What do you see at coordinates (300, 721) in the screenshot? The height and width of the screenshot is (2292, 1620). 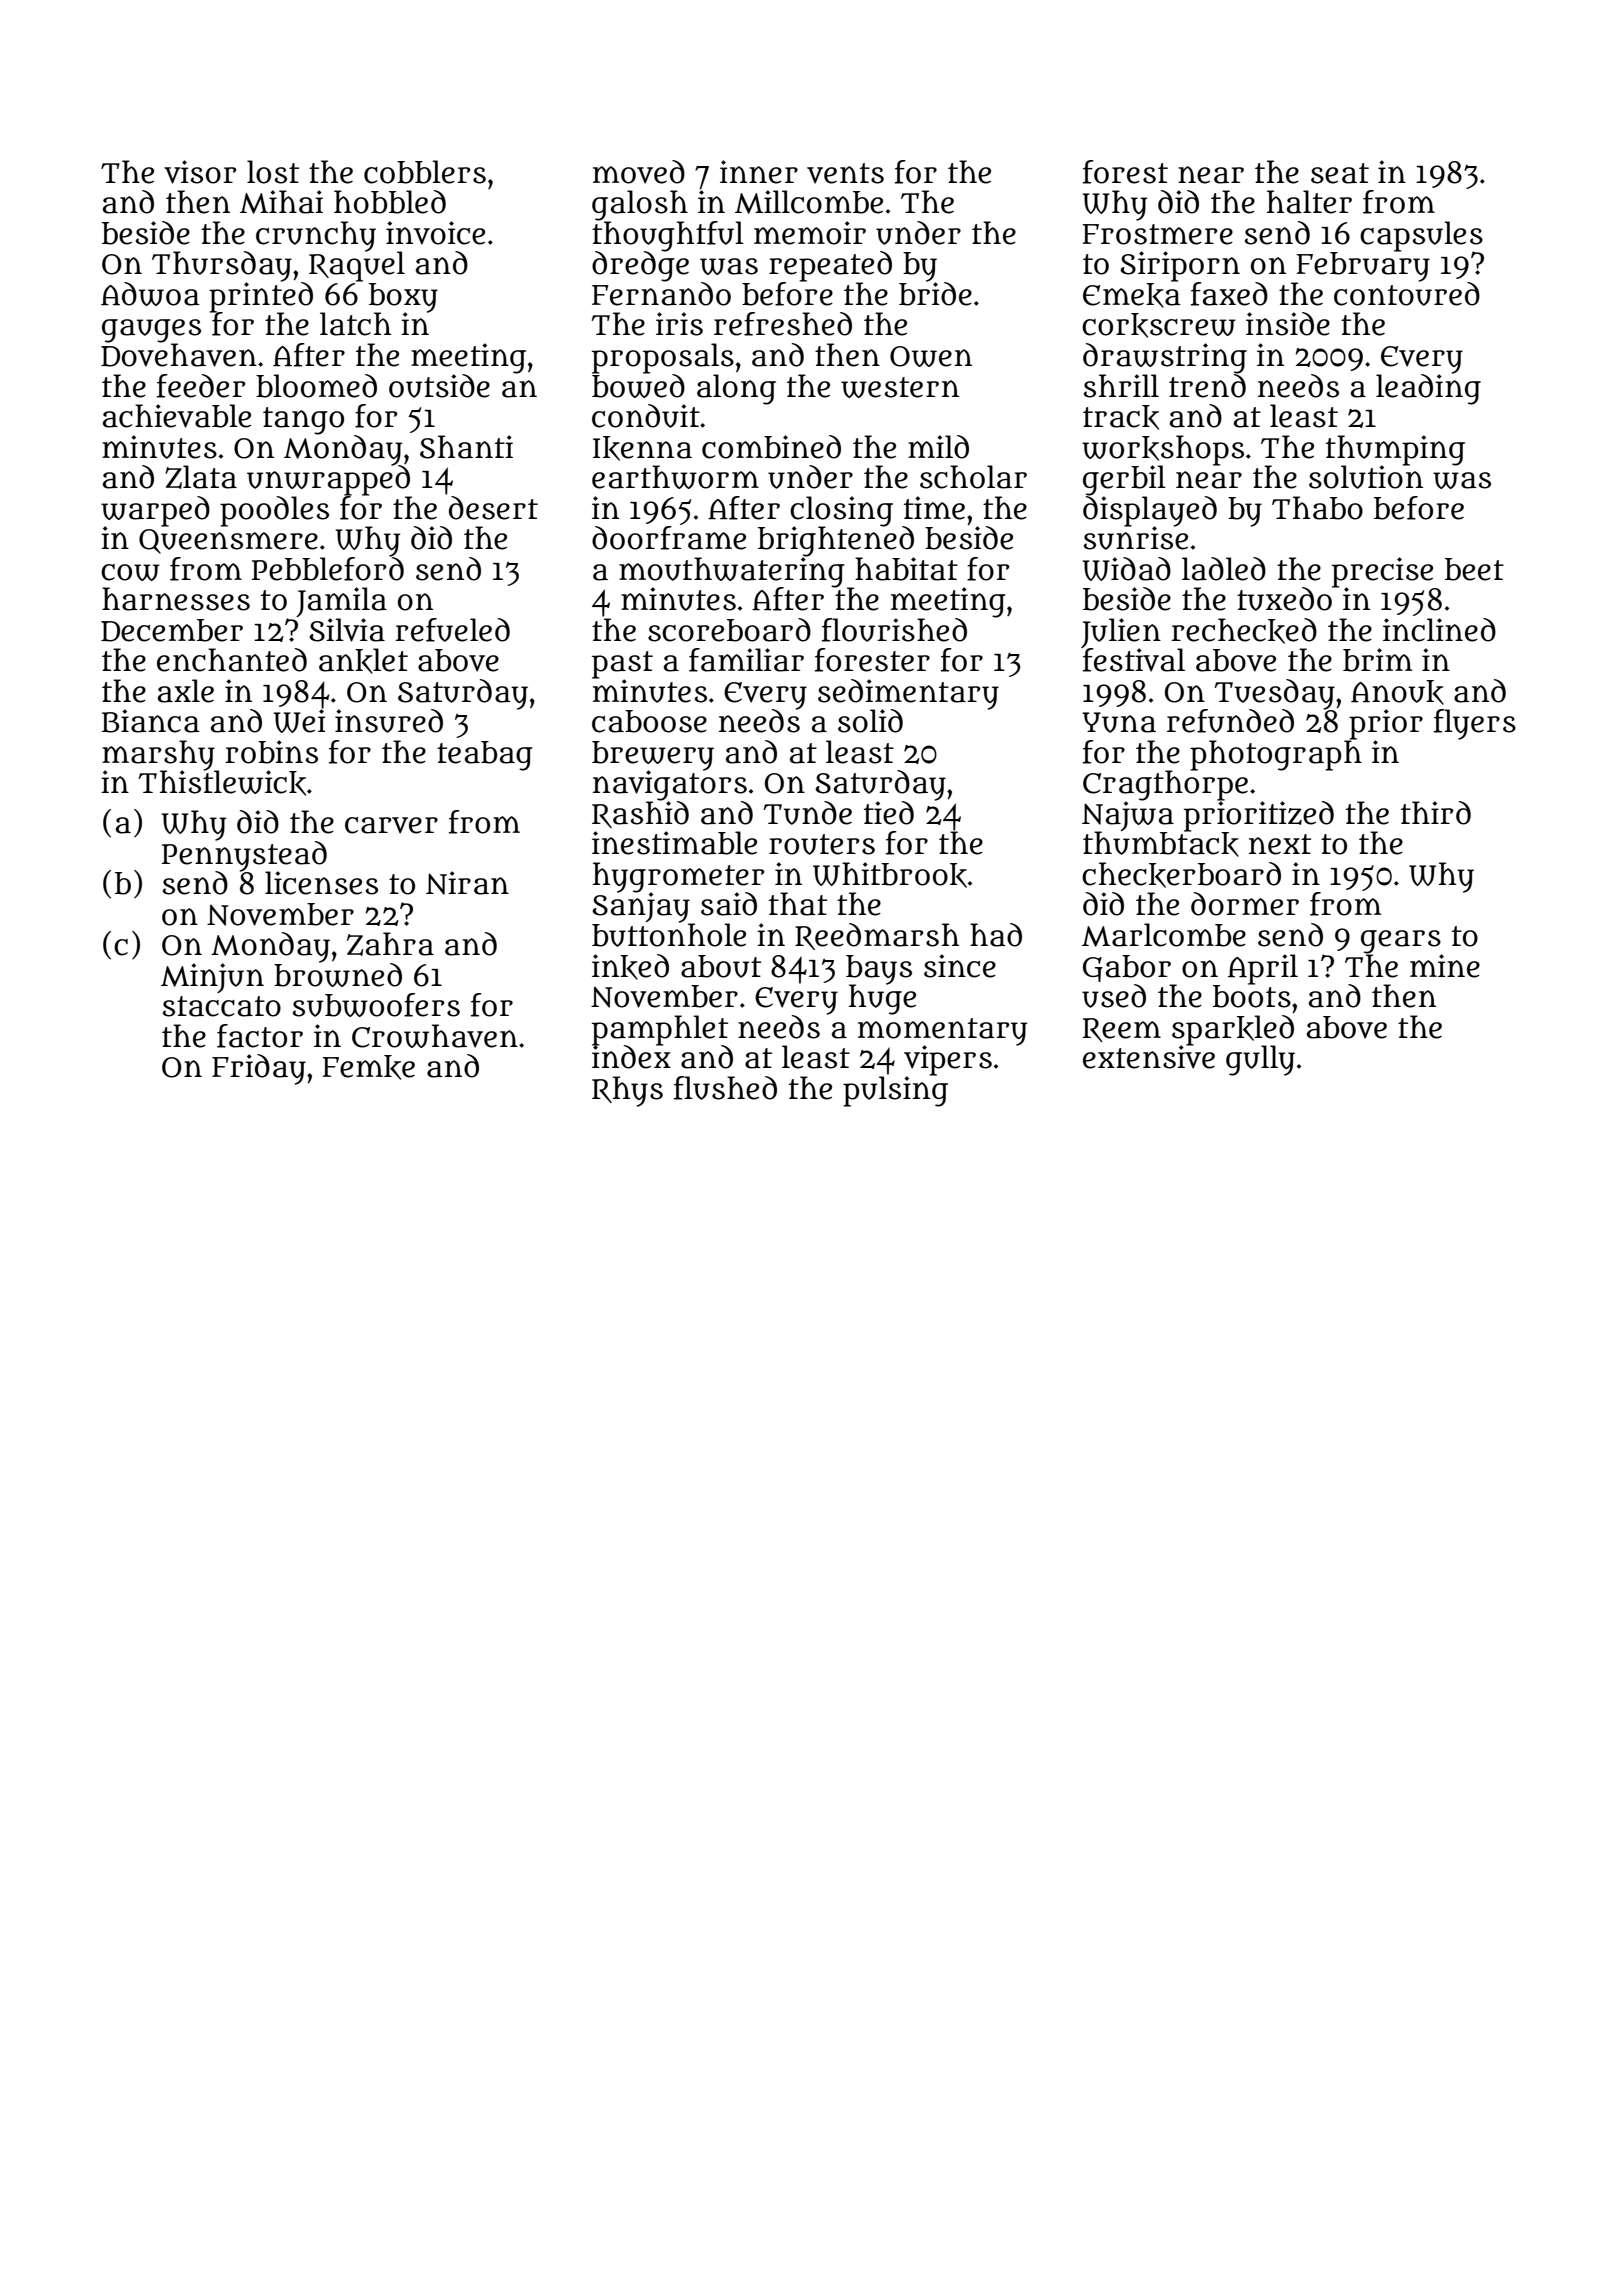 I see `Wei` at bounding box center [300, 721].
